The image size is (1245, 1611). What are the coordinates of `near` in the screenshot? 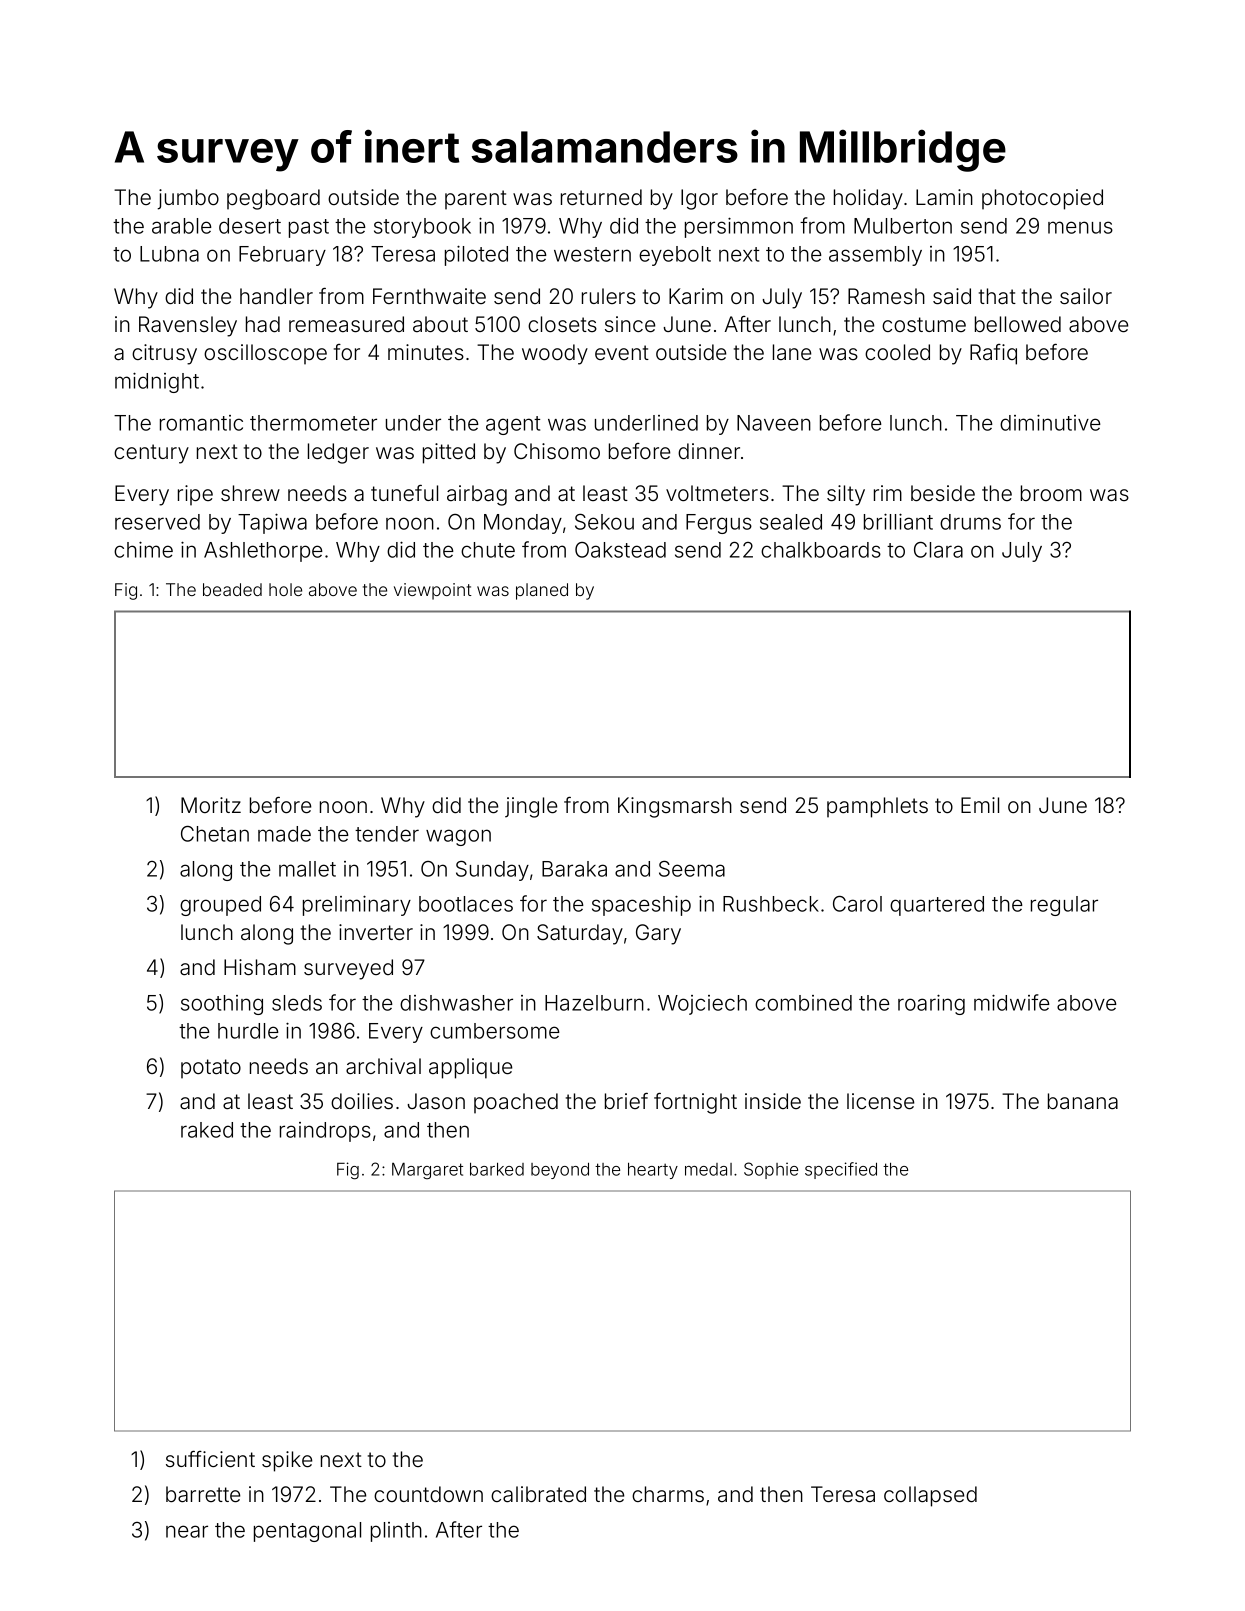 It's located at (187, 1531).
